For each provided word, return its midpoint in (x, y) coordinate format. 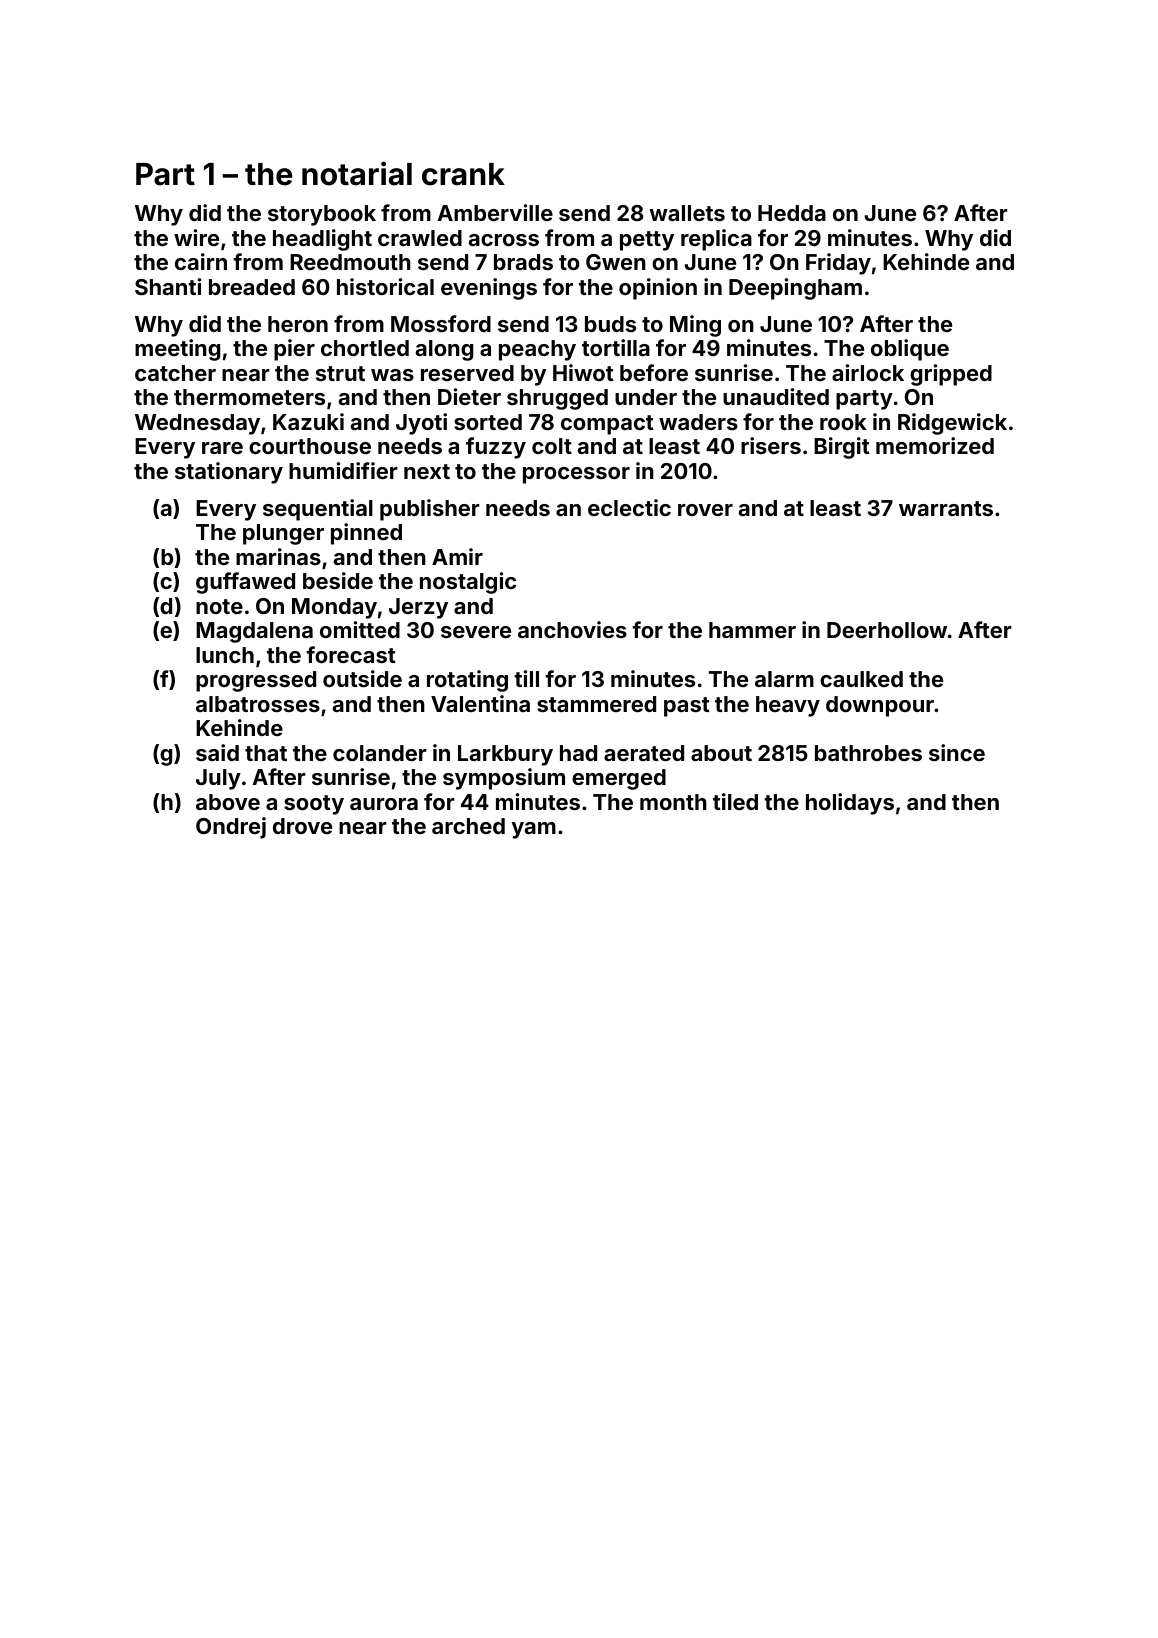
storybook (322, 215)
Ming (695, 326)
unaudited (776, 396)
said (217, 752)
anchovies (572, 629)
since (957, 752)
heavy (788, 706)
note (219, 606)
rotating (467, 681)
